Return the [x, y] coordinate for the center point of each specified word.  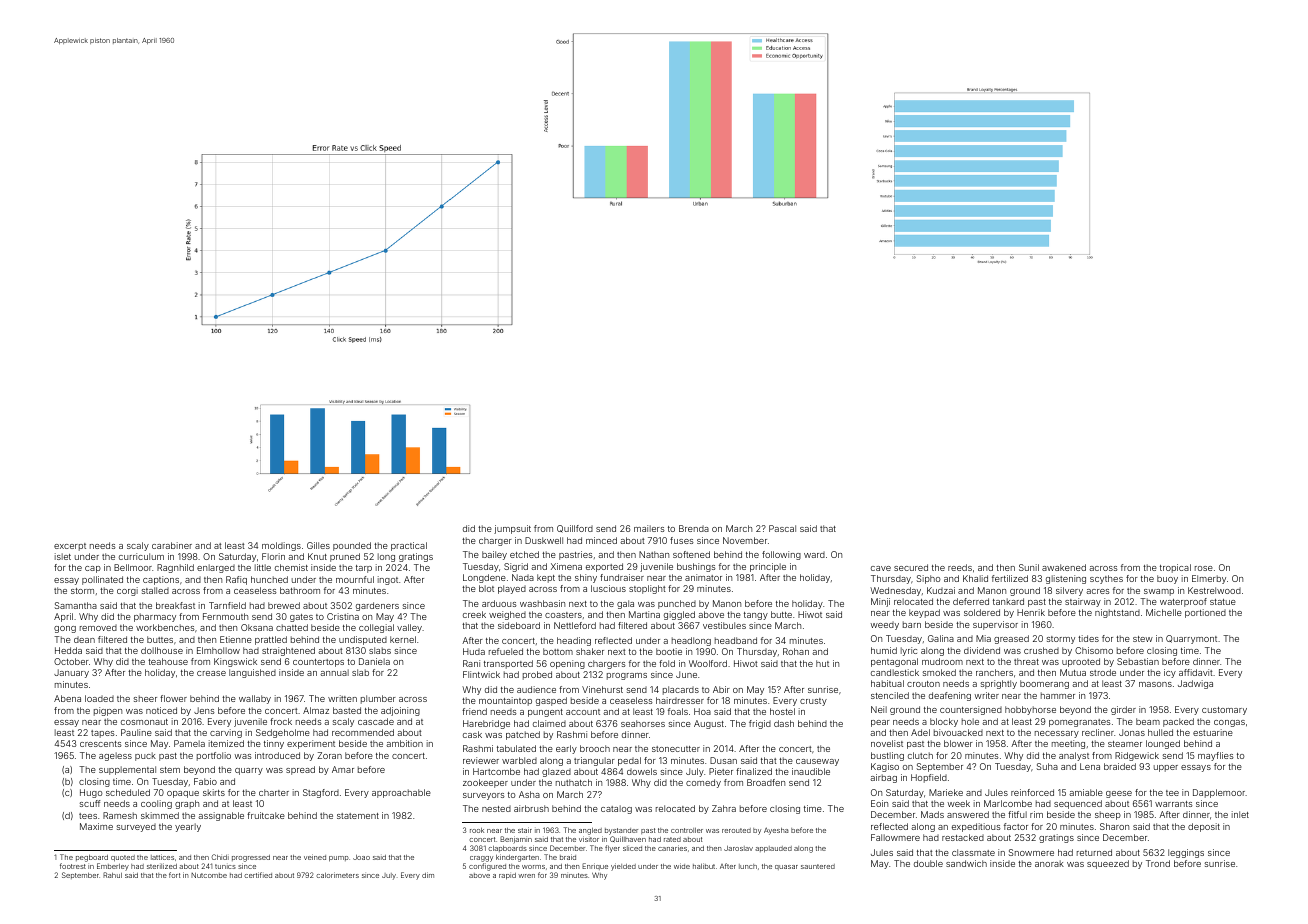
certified [258, 875]
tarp [364, 569]
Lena [1090, 766]
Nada [523, 577]
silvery [1069, 591]
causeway [817, 762]
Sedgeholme [283, 733]
